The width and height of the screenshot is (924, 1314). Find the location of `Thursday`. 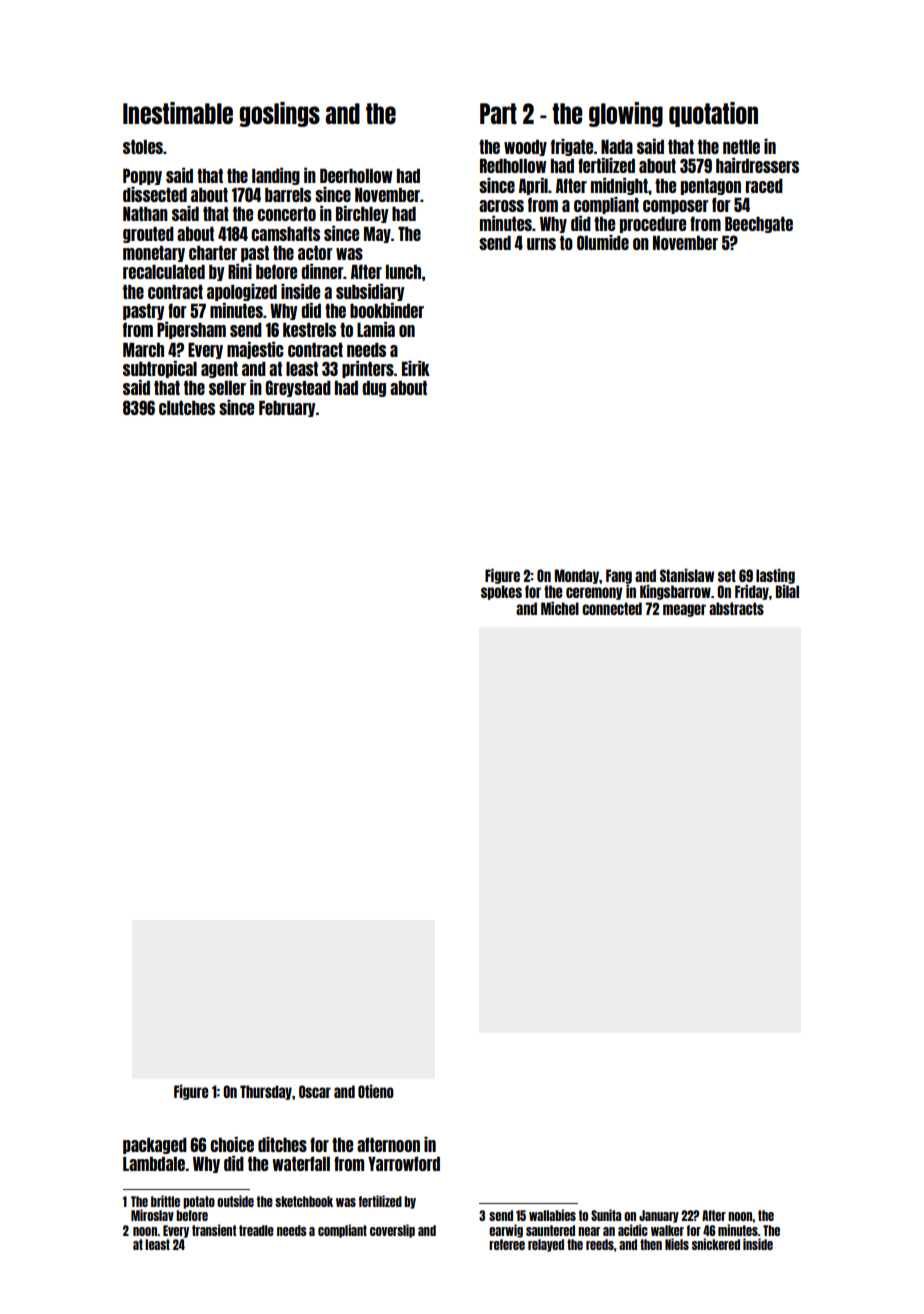

Thursday is located at coordinates (266, 1092).
